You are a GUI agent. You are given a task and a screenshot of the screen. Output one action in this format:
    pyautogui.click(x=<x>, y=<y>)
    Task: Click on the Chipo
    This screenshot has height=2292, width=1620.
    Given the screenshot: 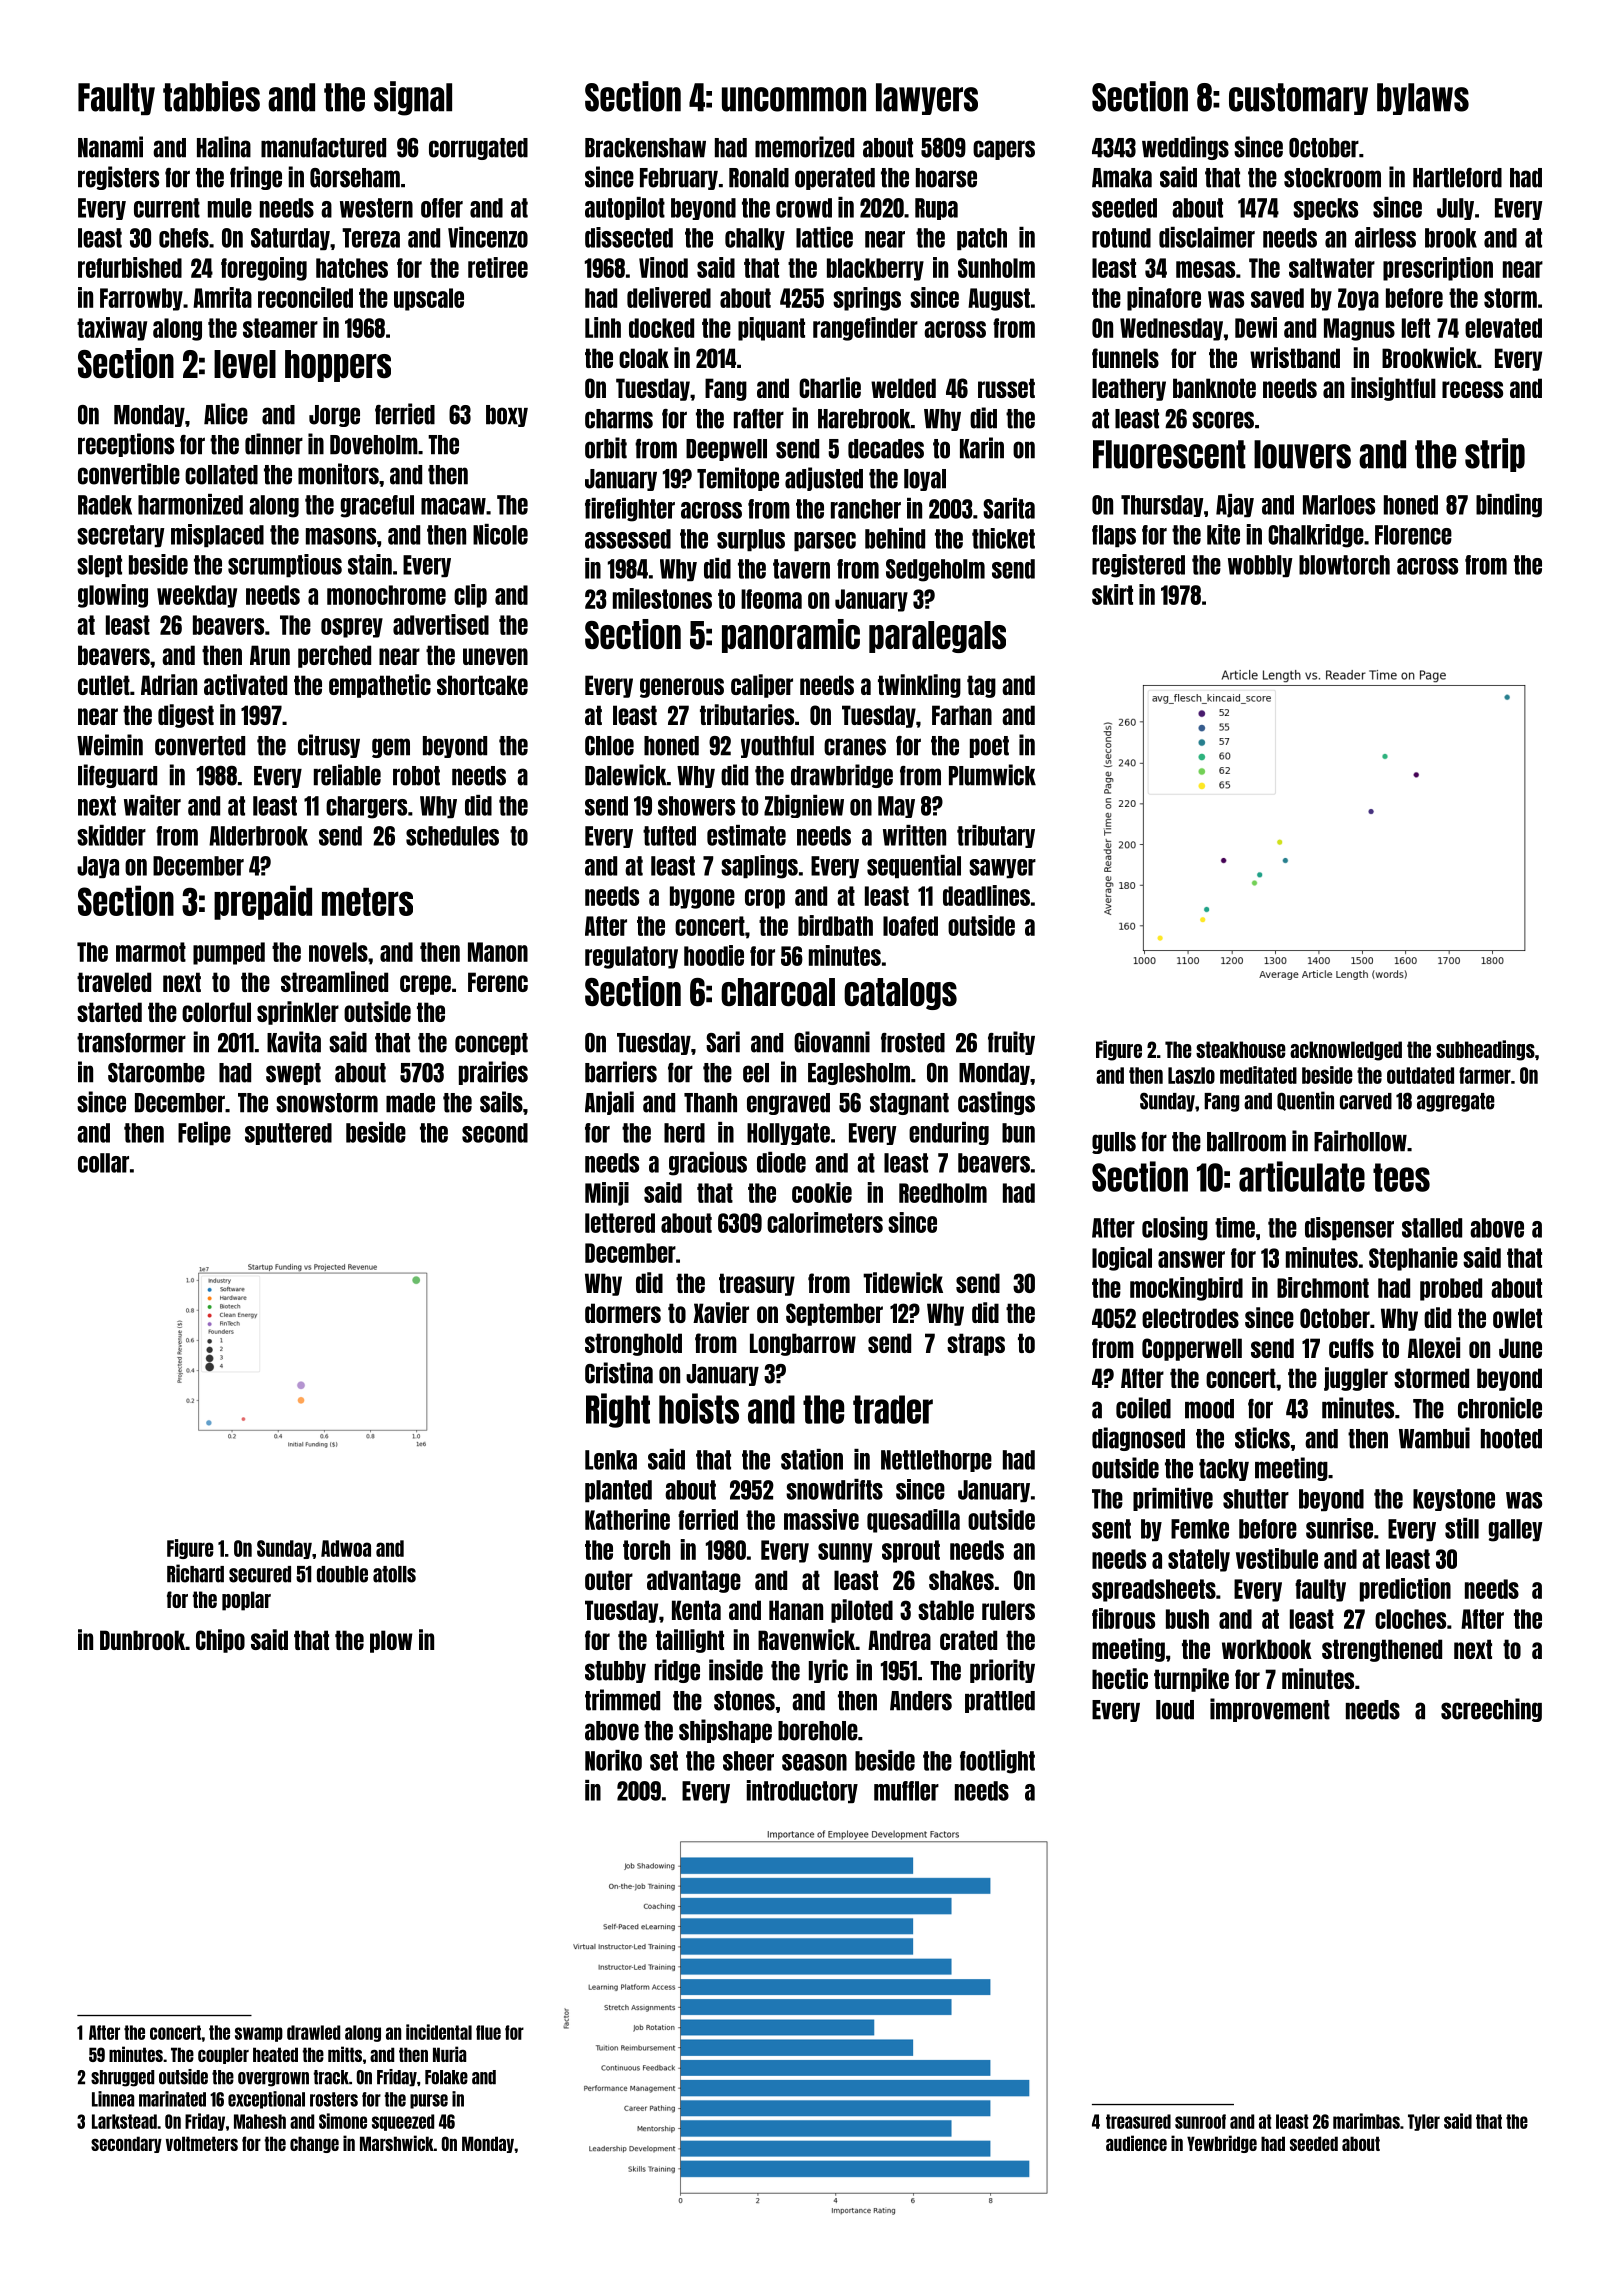 What is the action you would take?
    pyautogui.click(x=220, y=1641)
